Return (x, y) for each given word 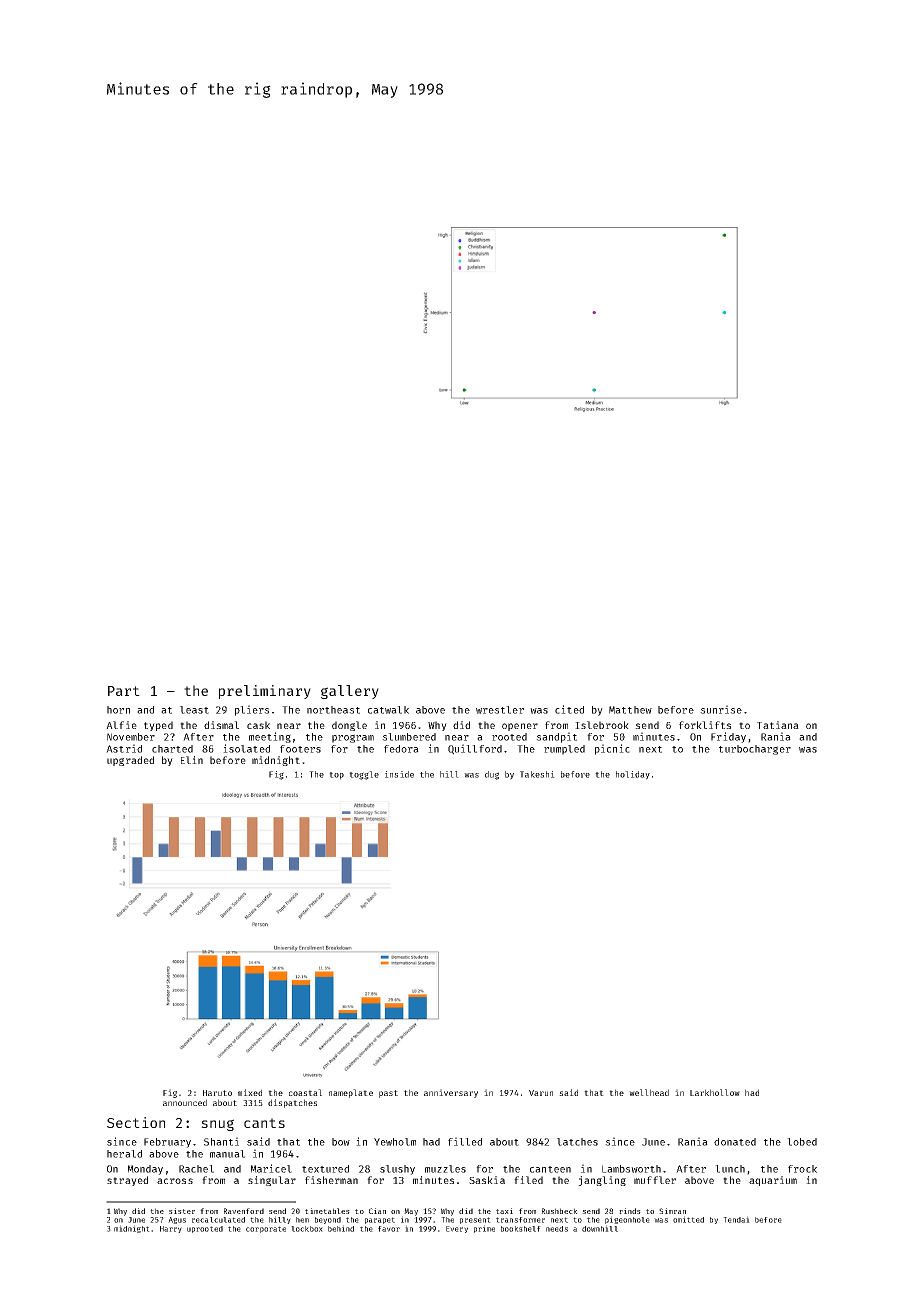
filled (465, 1141)
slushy (397, 1170)
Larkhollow (715, 1092)
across (175, 1181)
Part (124, 691)
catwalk (388, 710)
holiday (633, 775)
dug (492, 775)
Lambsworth (631, 1169)
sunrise (721, 709)
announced (185, 1102)
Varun (541, 1093)
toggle (364, 775)
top (336, 776)
